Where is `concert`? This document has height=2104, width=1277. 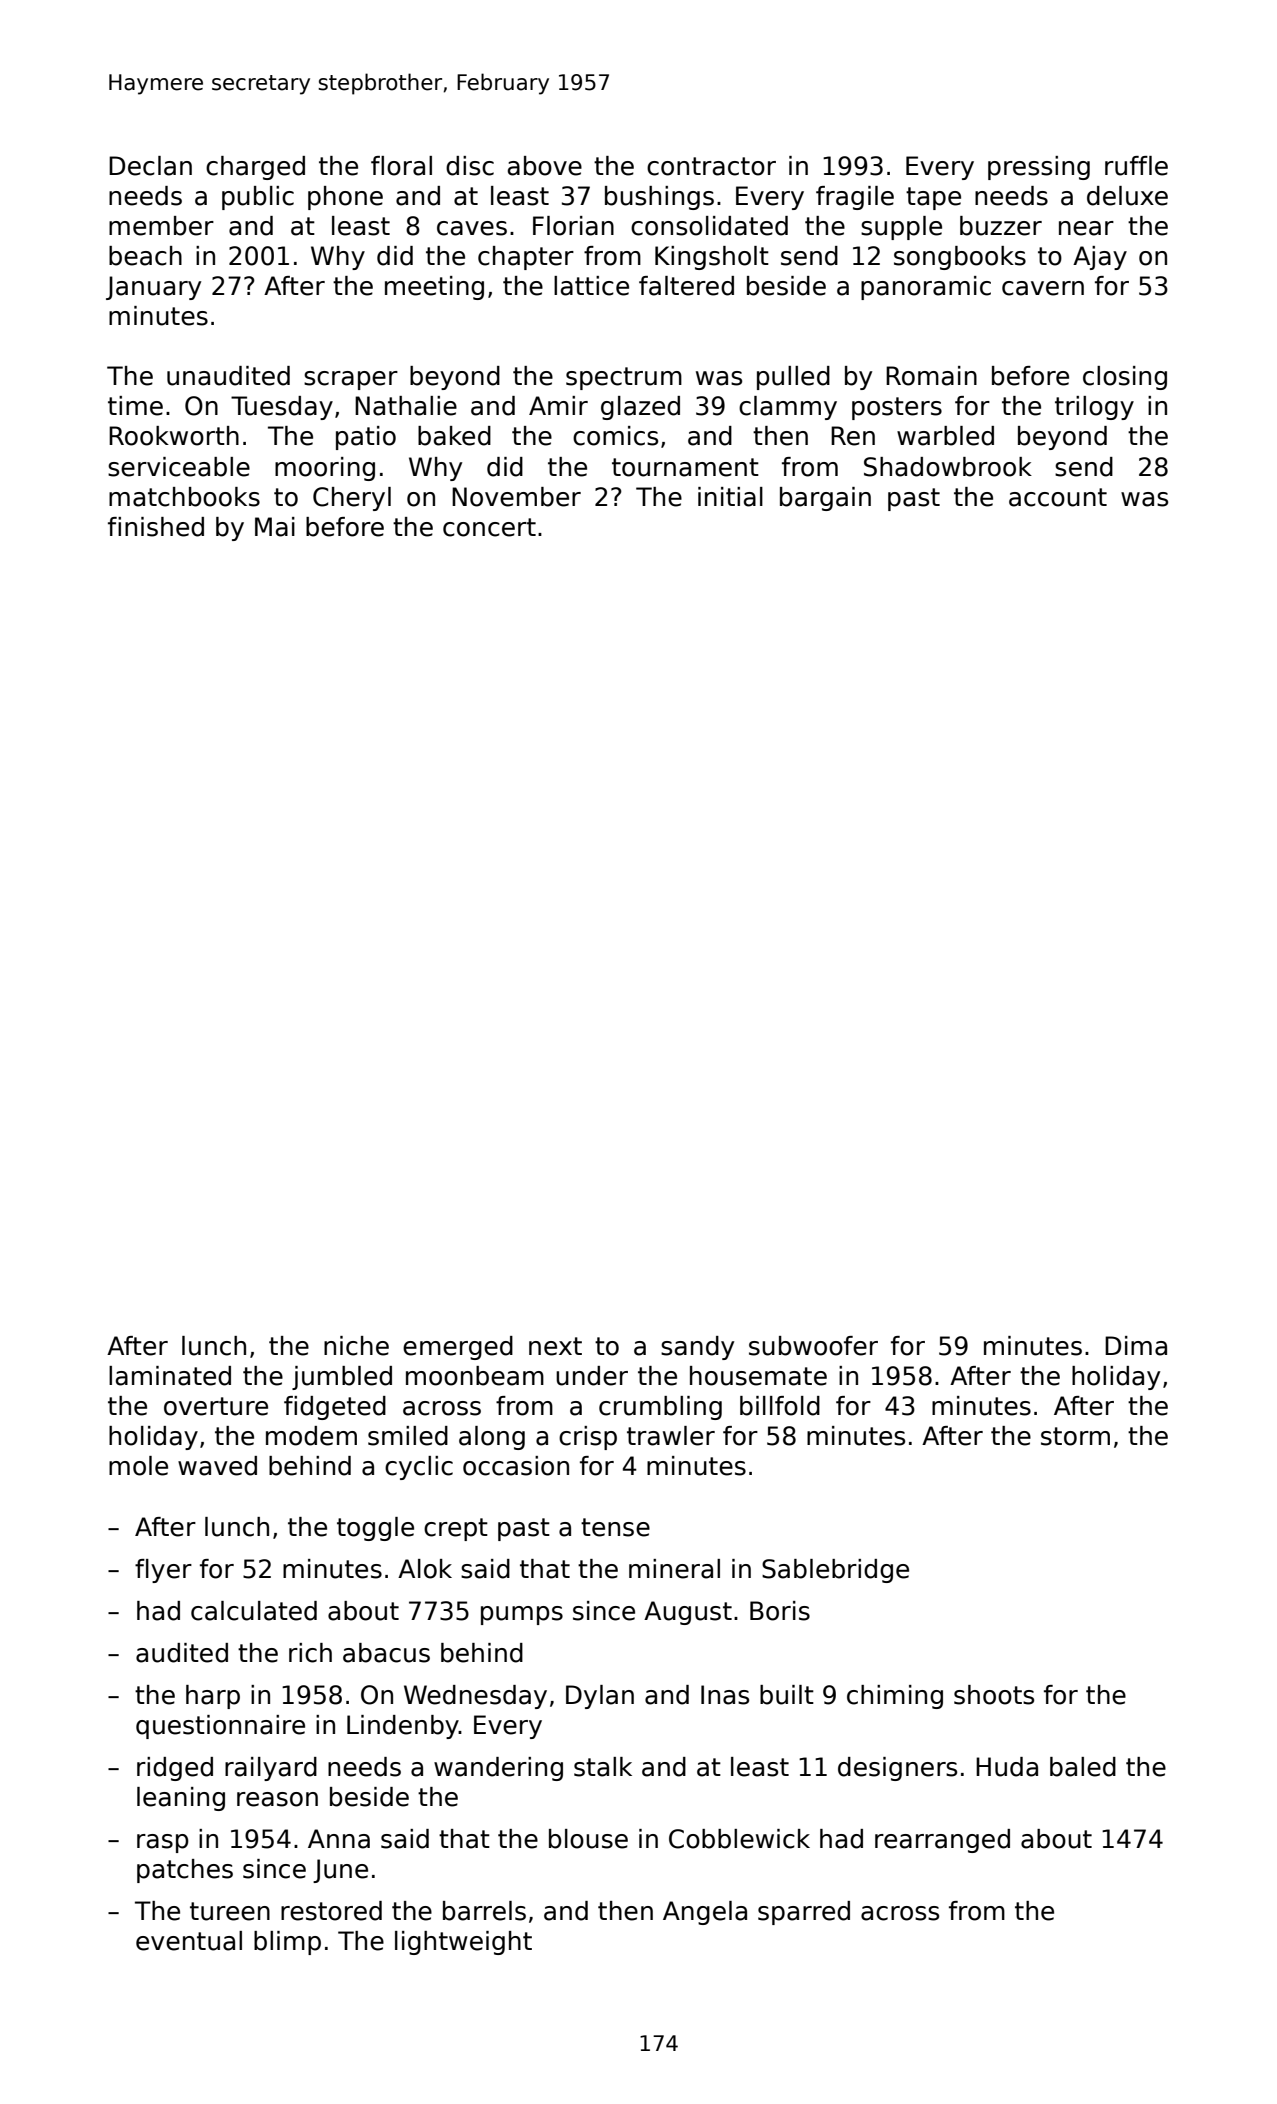 concert is located at coordinates (489, 527).
